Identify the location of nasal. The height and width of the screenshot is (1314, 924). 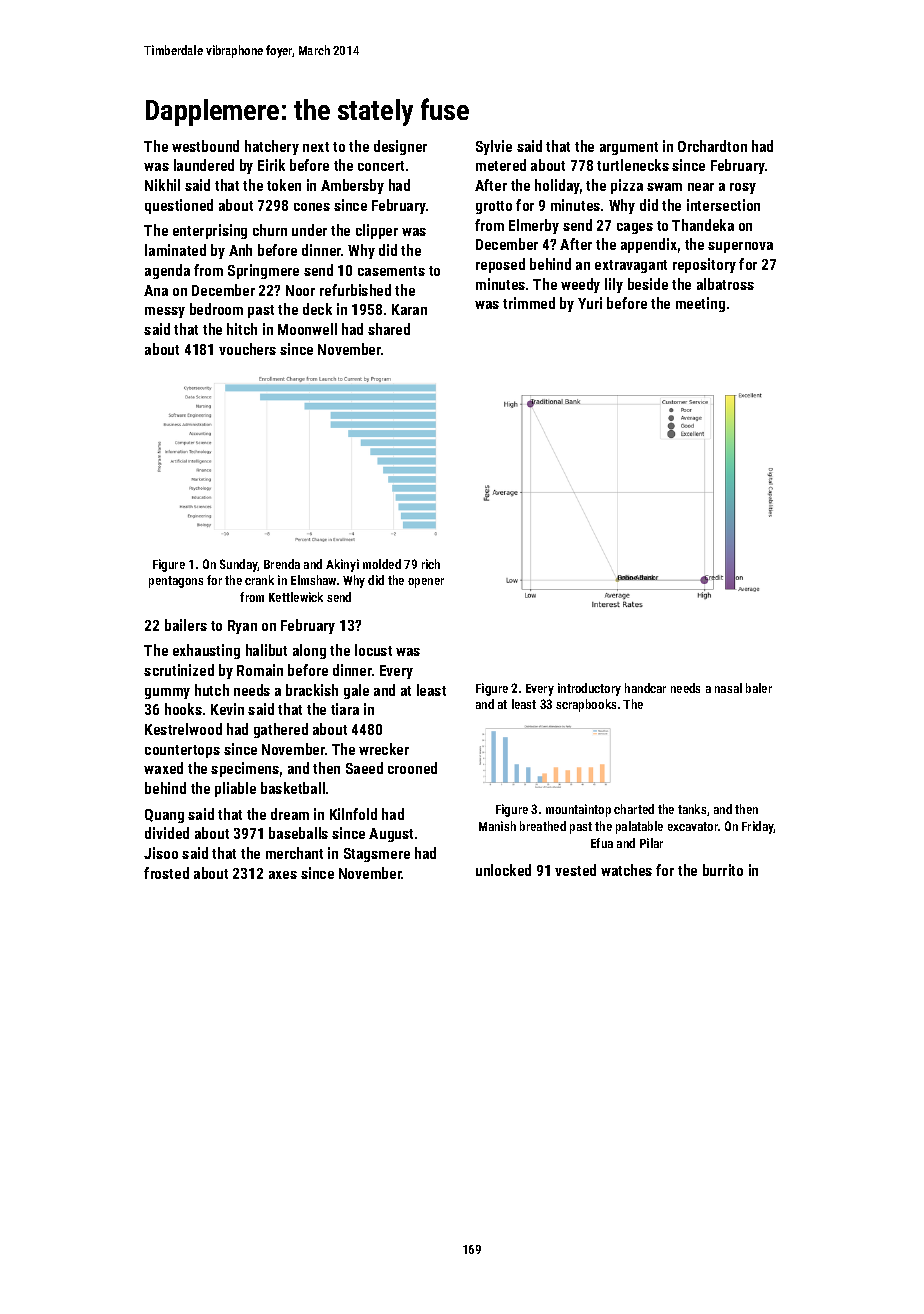
(728, 688).
